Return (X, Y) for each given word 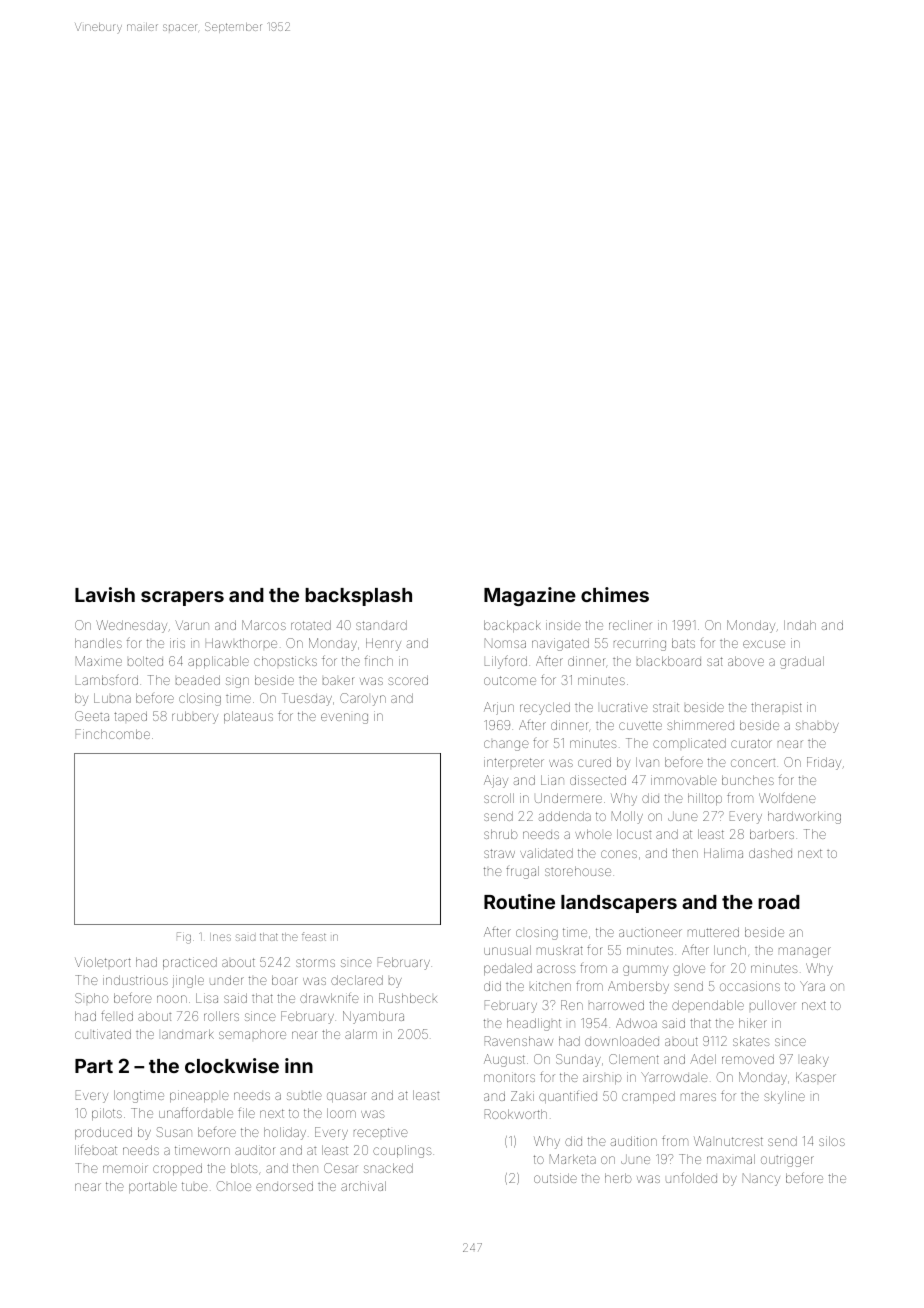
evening (344, 718)
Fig (184, 938)
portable (153, 1187)
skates (751, 1041)
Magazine (530, 596)
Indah (800, 625)
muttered (713, 932)
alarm (361, 1034)
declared (357, 980)
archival (363, 1186)
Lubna (112, 698)
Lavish (105, 594)
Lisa (207, 998)
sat (715, 661)
